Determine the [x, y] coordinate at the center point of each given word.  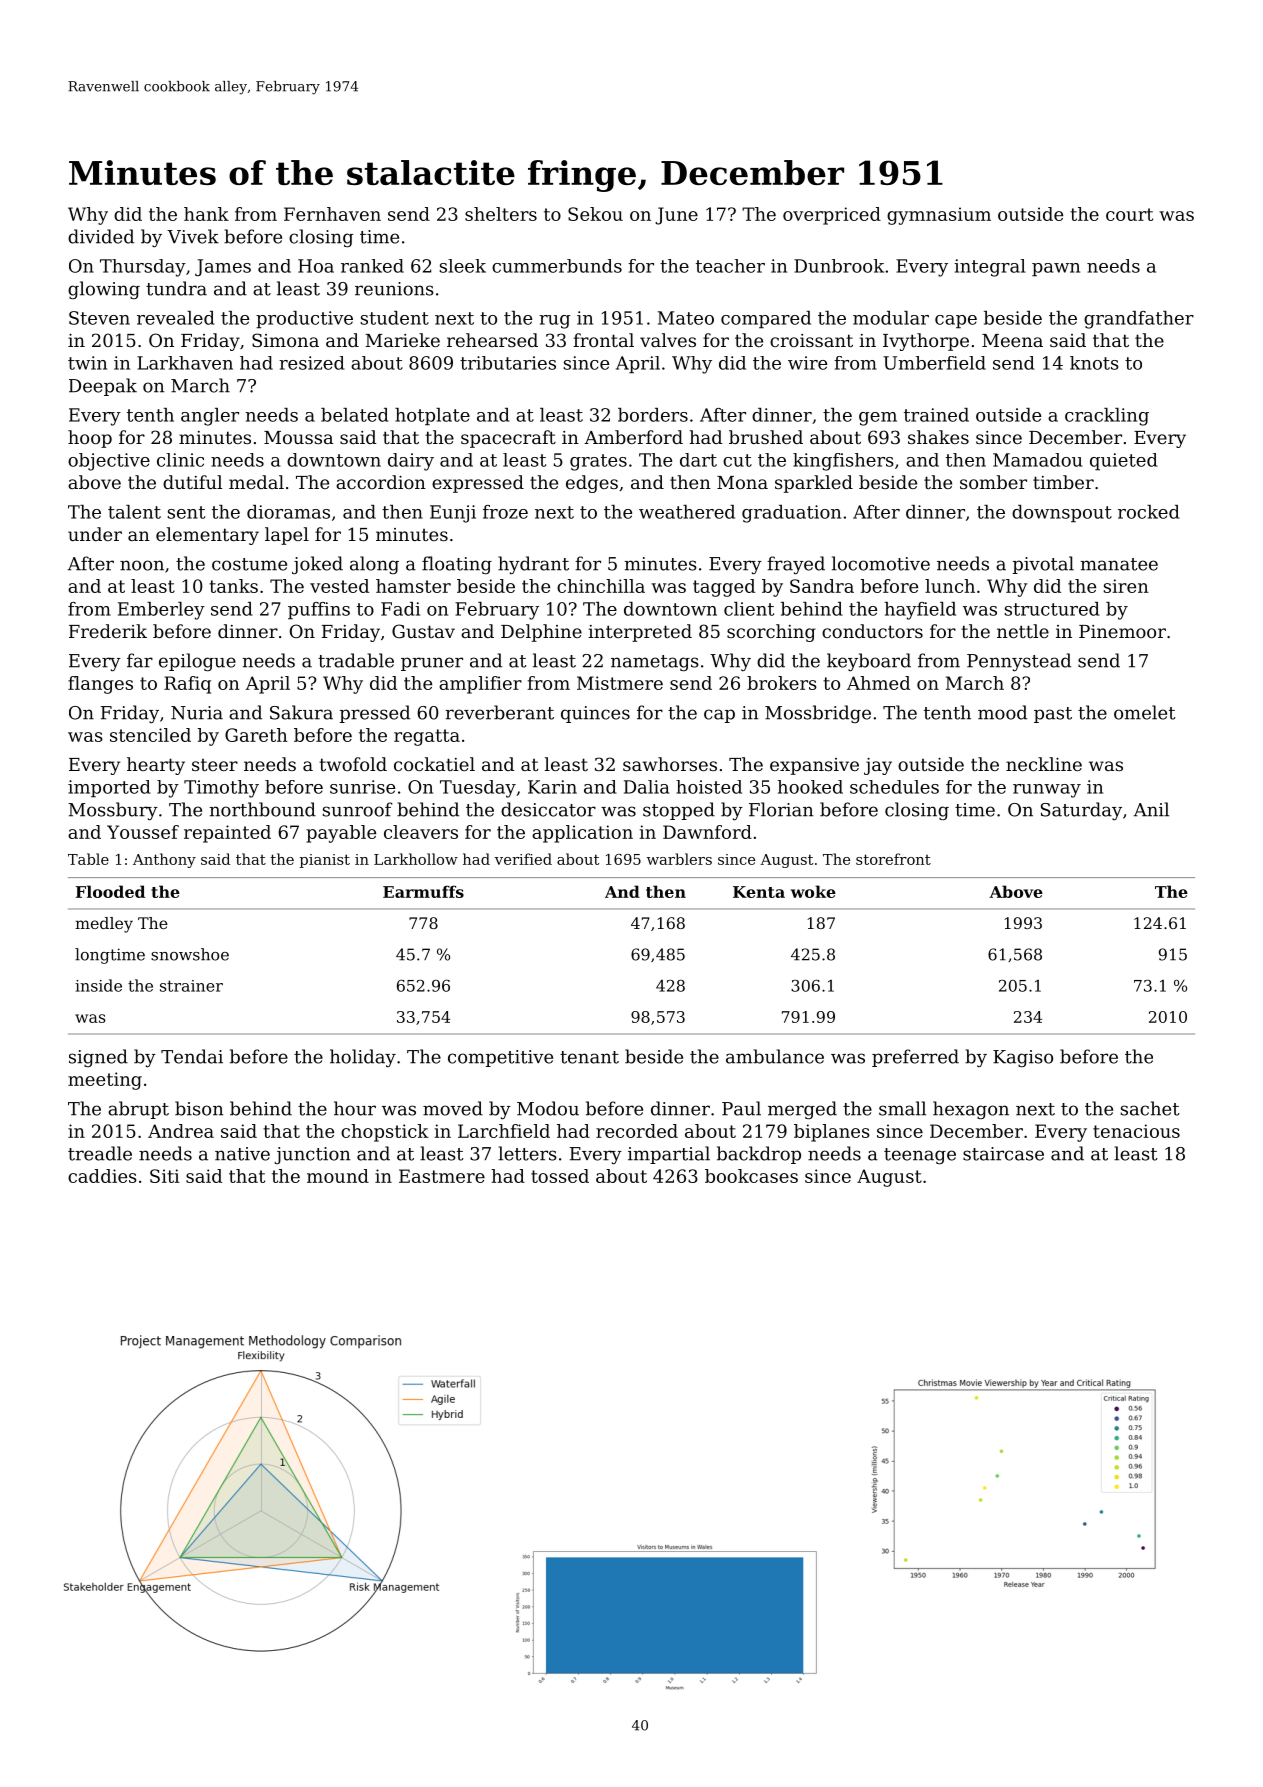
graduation [791, 514]
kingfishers [843, 462]
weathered [687, 512]
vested [339, 586]
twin [87, 363]
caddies [102, 1176]
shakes [938, 437]
